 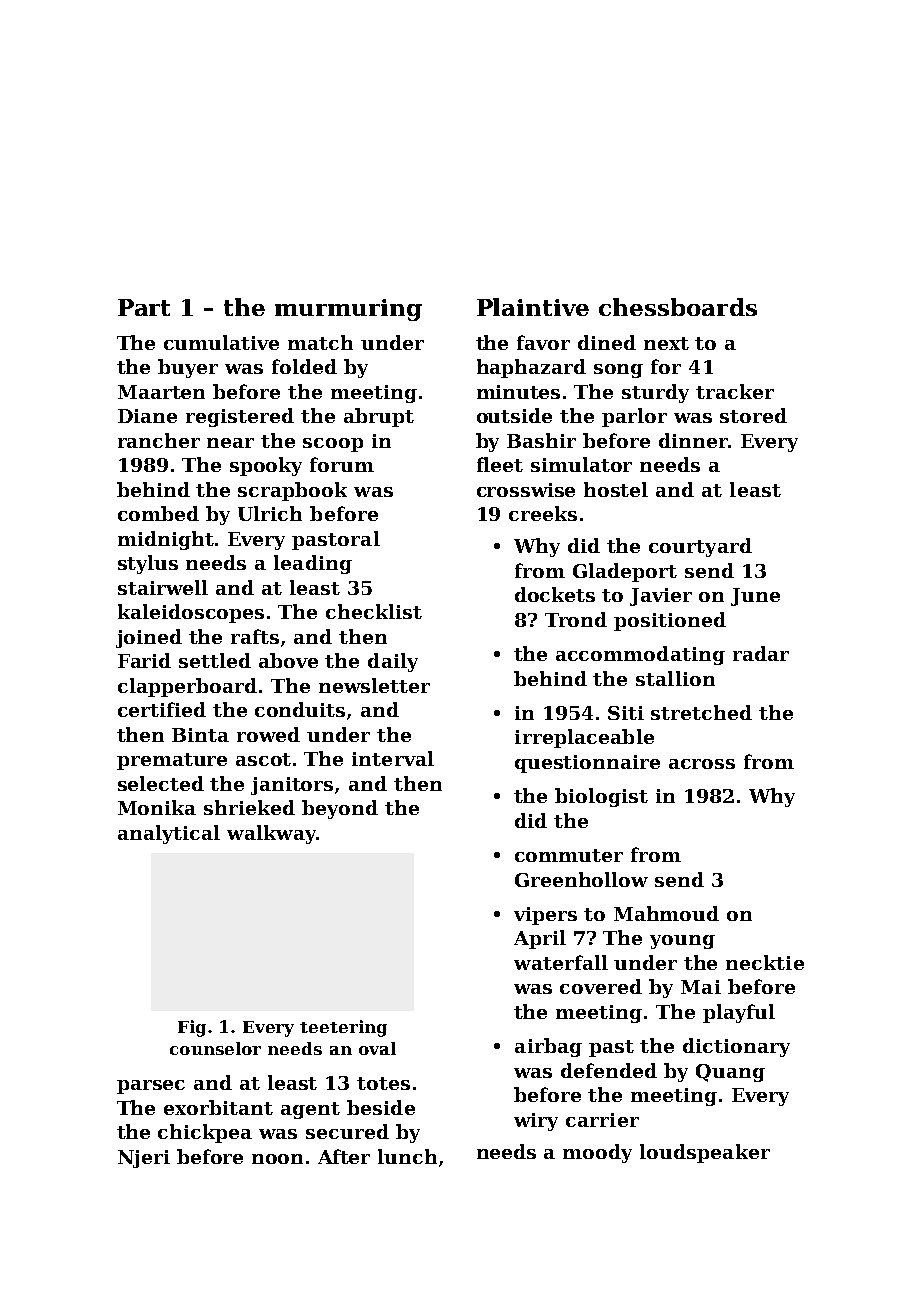 I want to click on across, so click(x=702, y=764).
